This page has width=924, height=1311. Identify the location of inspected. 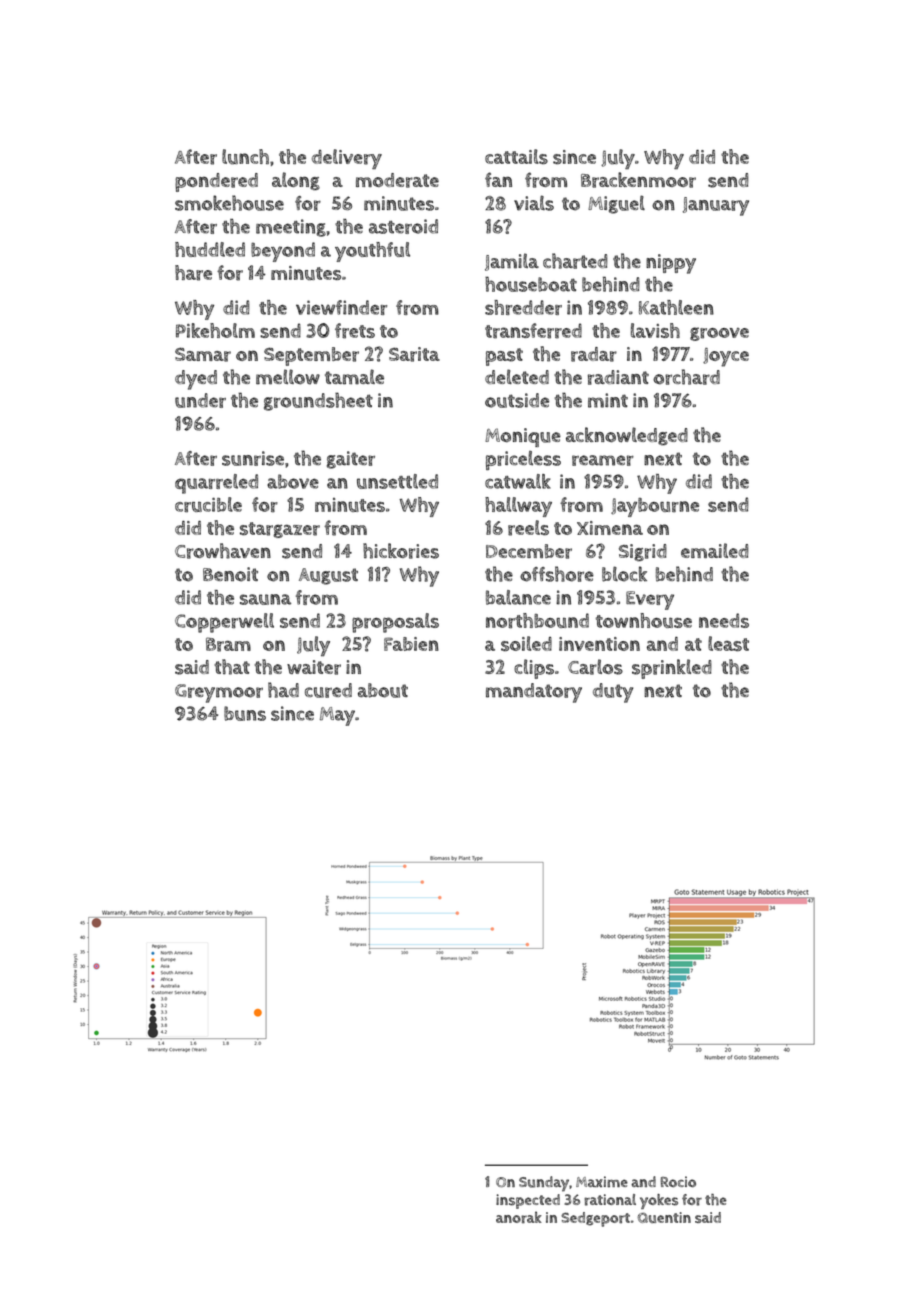
(528, 1201).
